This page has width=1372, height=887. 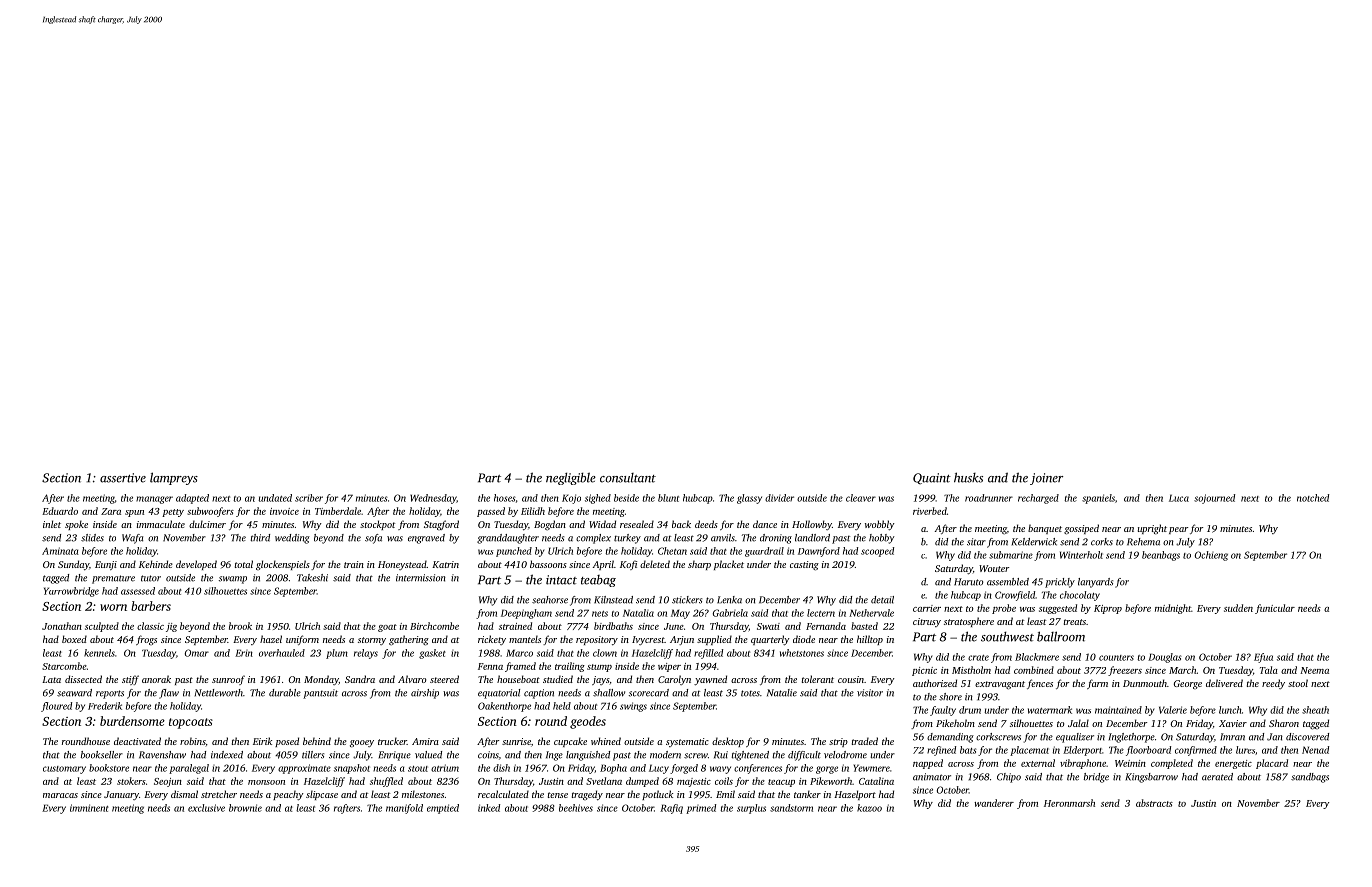 What do you see at coordinates (729, 600) in the page?
I see `Lenka` at bounding box center [729, 600].
